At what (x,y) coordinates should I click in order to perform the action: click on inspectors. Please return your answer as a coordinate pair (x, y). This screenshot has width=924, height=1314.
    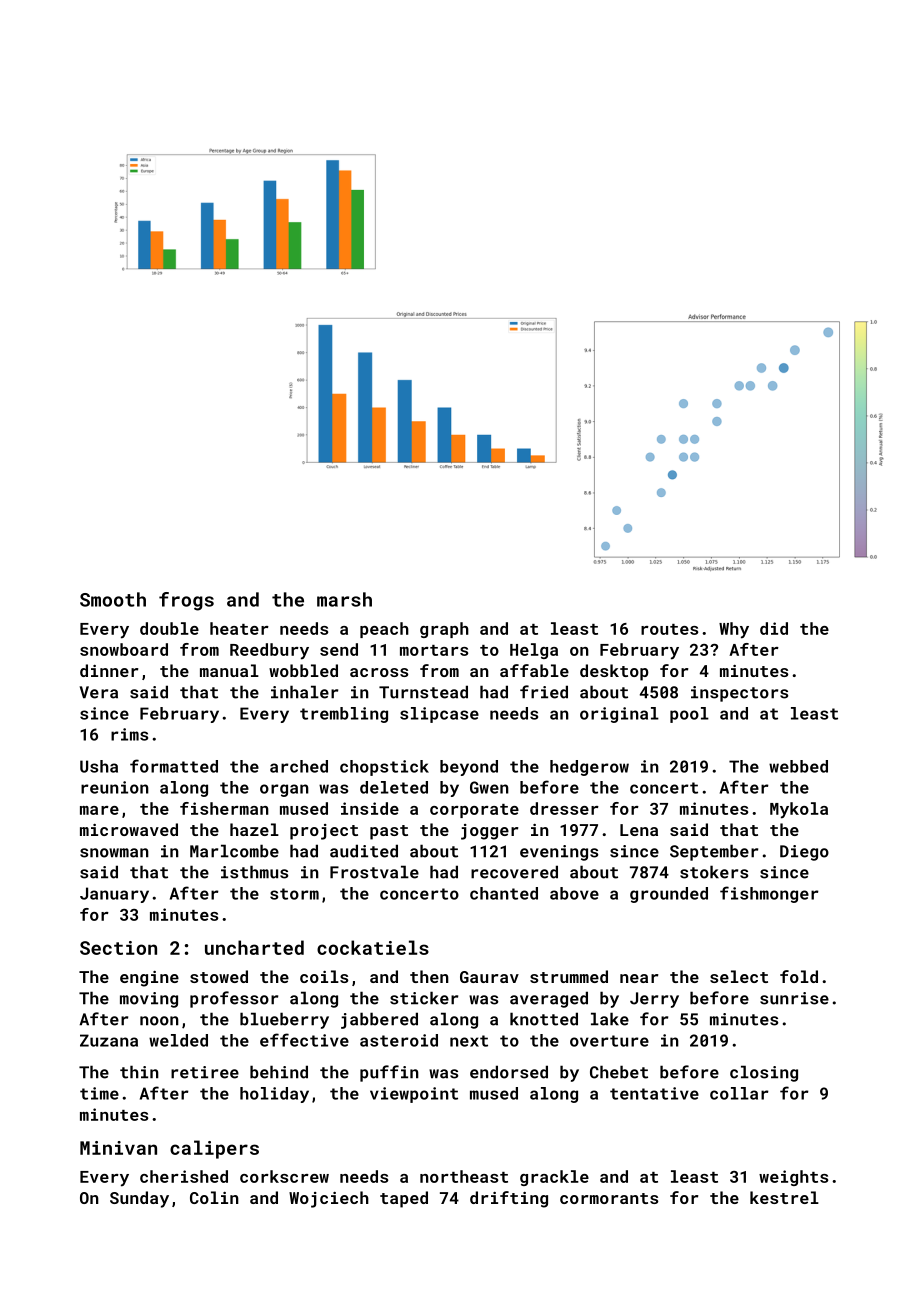
    Looking at the image, I should click on (739, 694).
